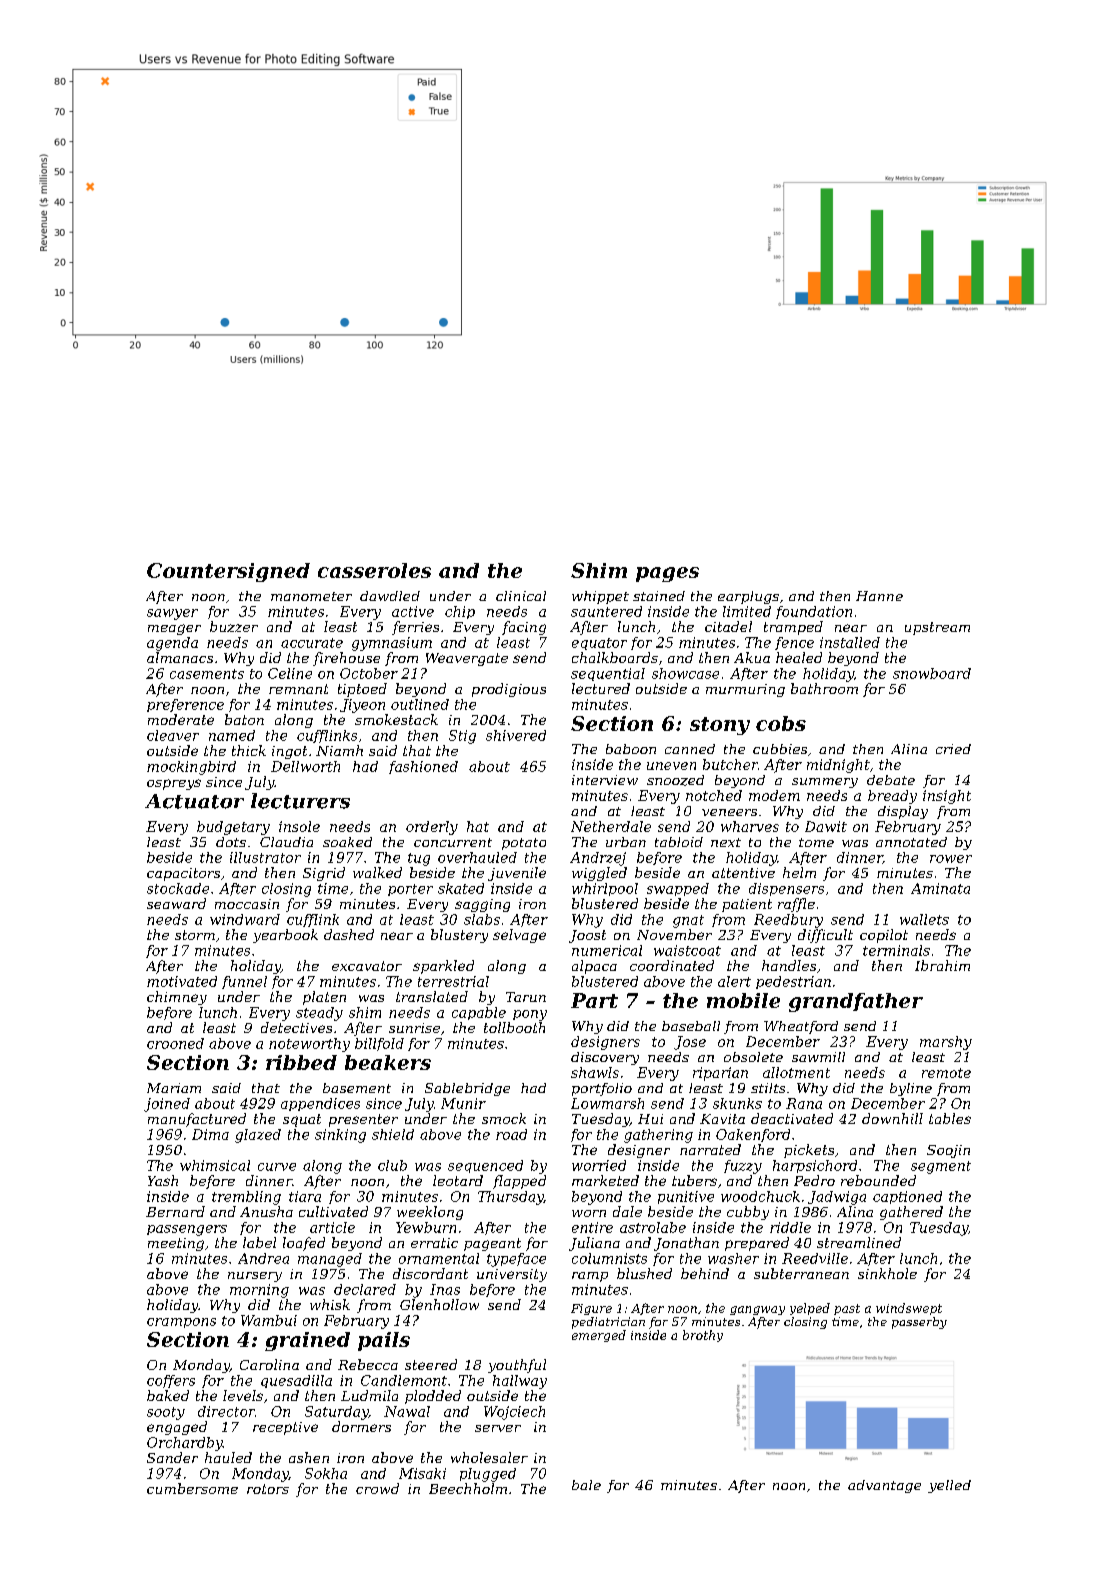 The width and height of the screenshot is (1118, 1581). Describe the element at coordinates (524, 844) in the screenshot. I see `potato` at that location.
